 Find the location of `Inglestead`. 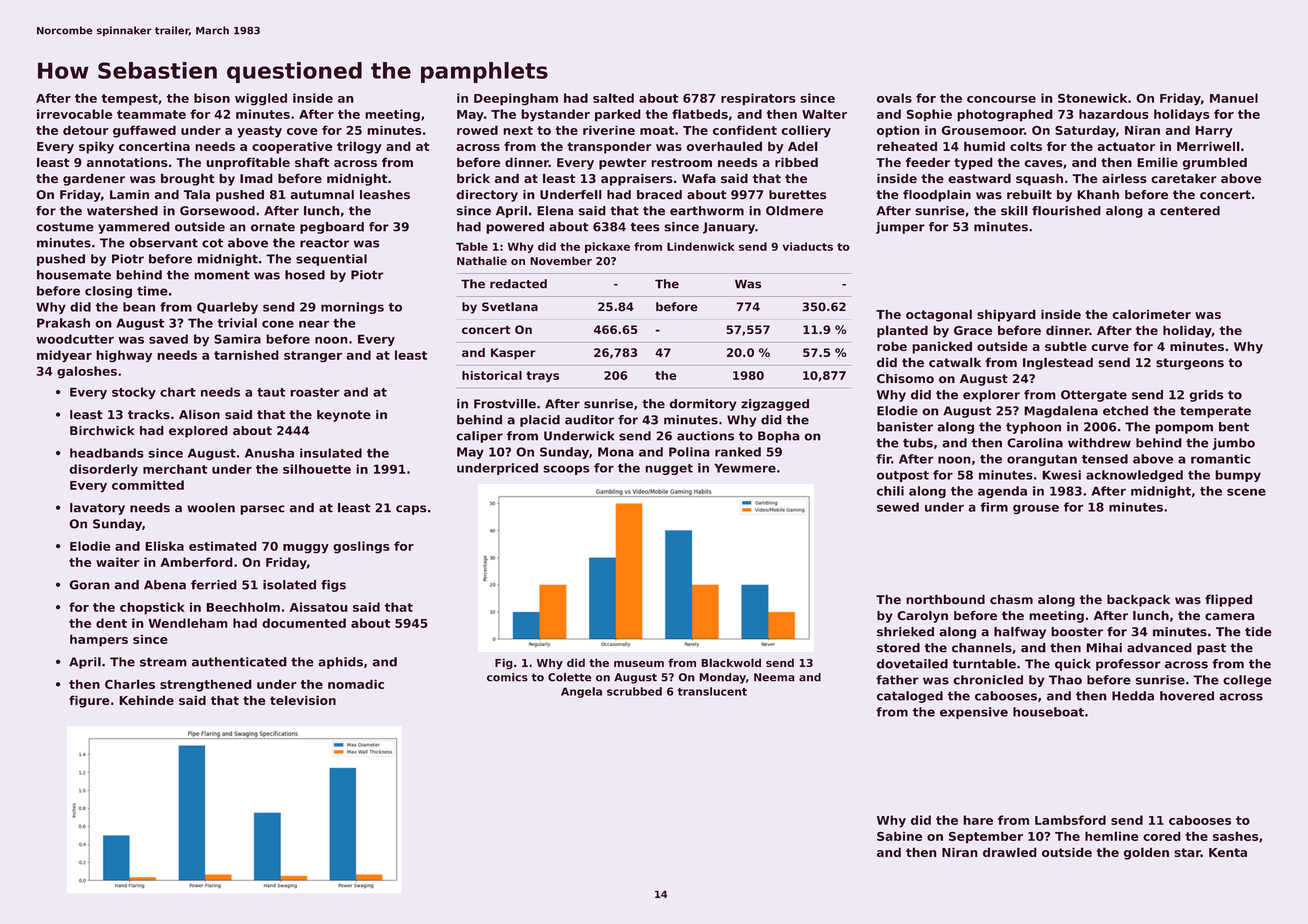

Inglestead is located at coordinates (1058, 363).
